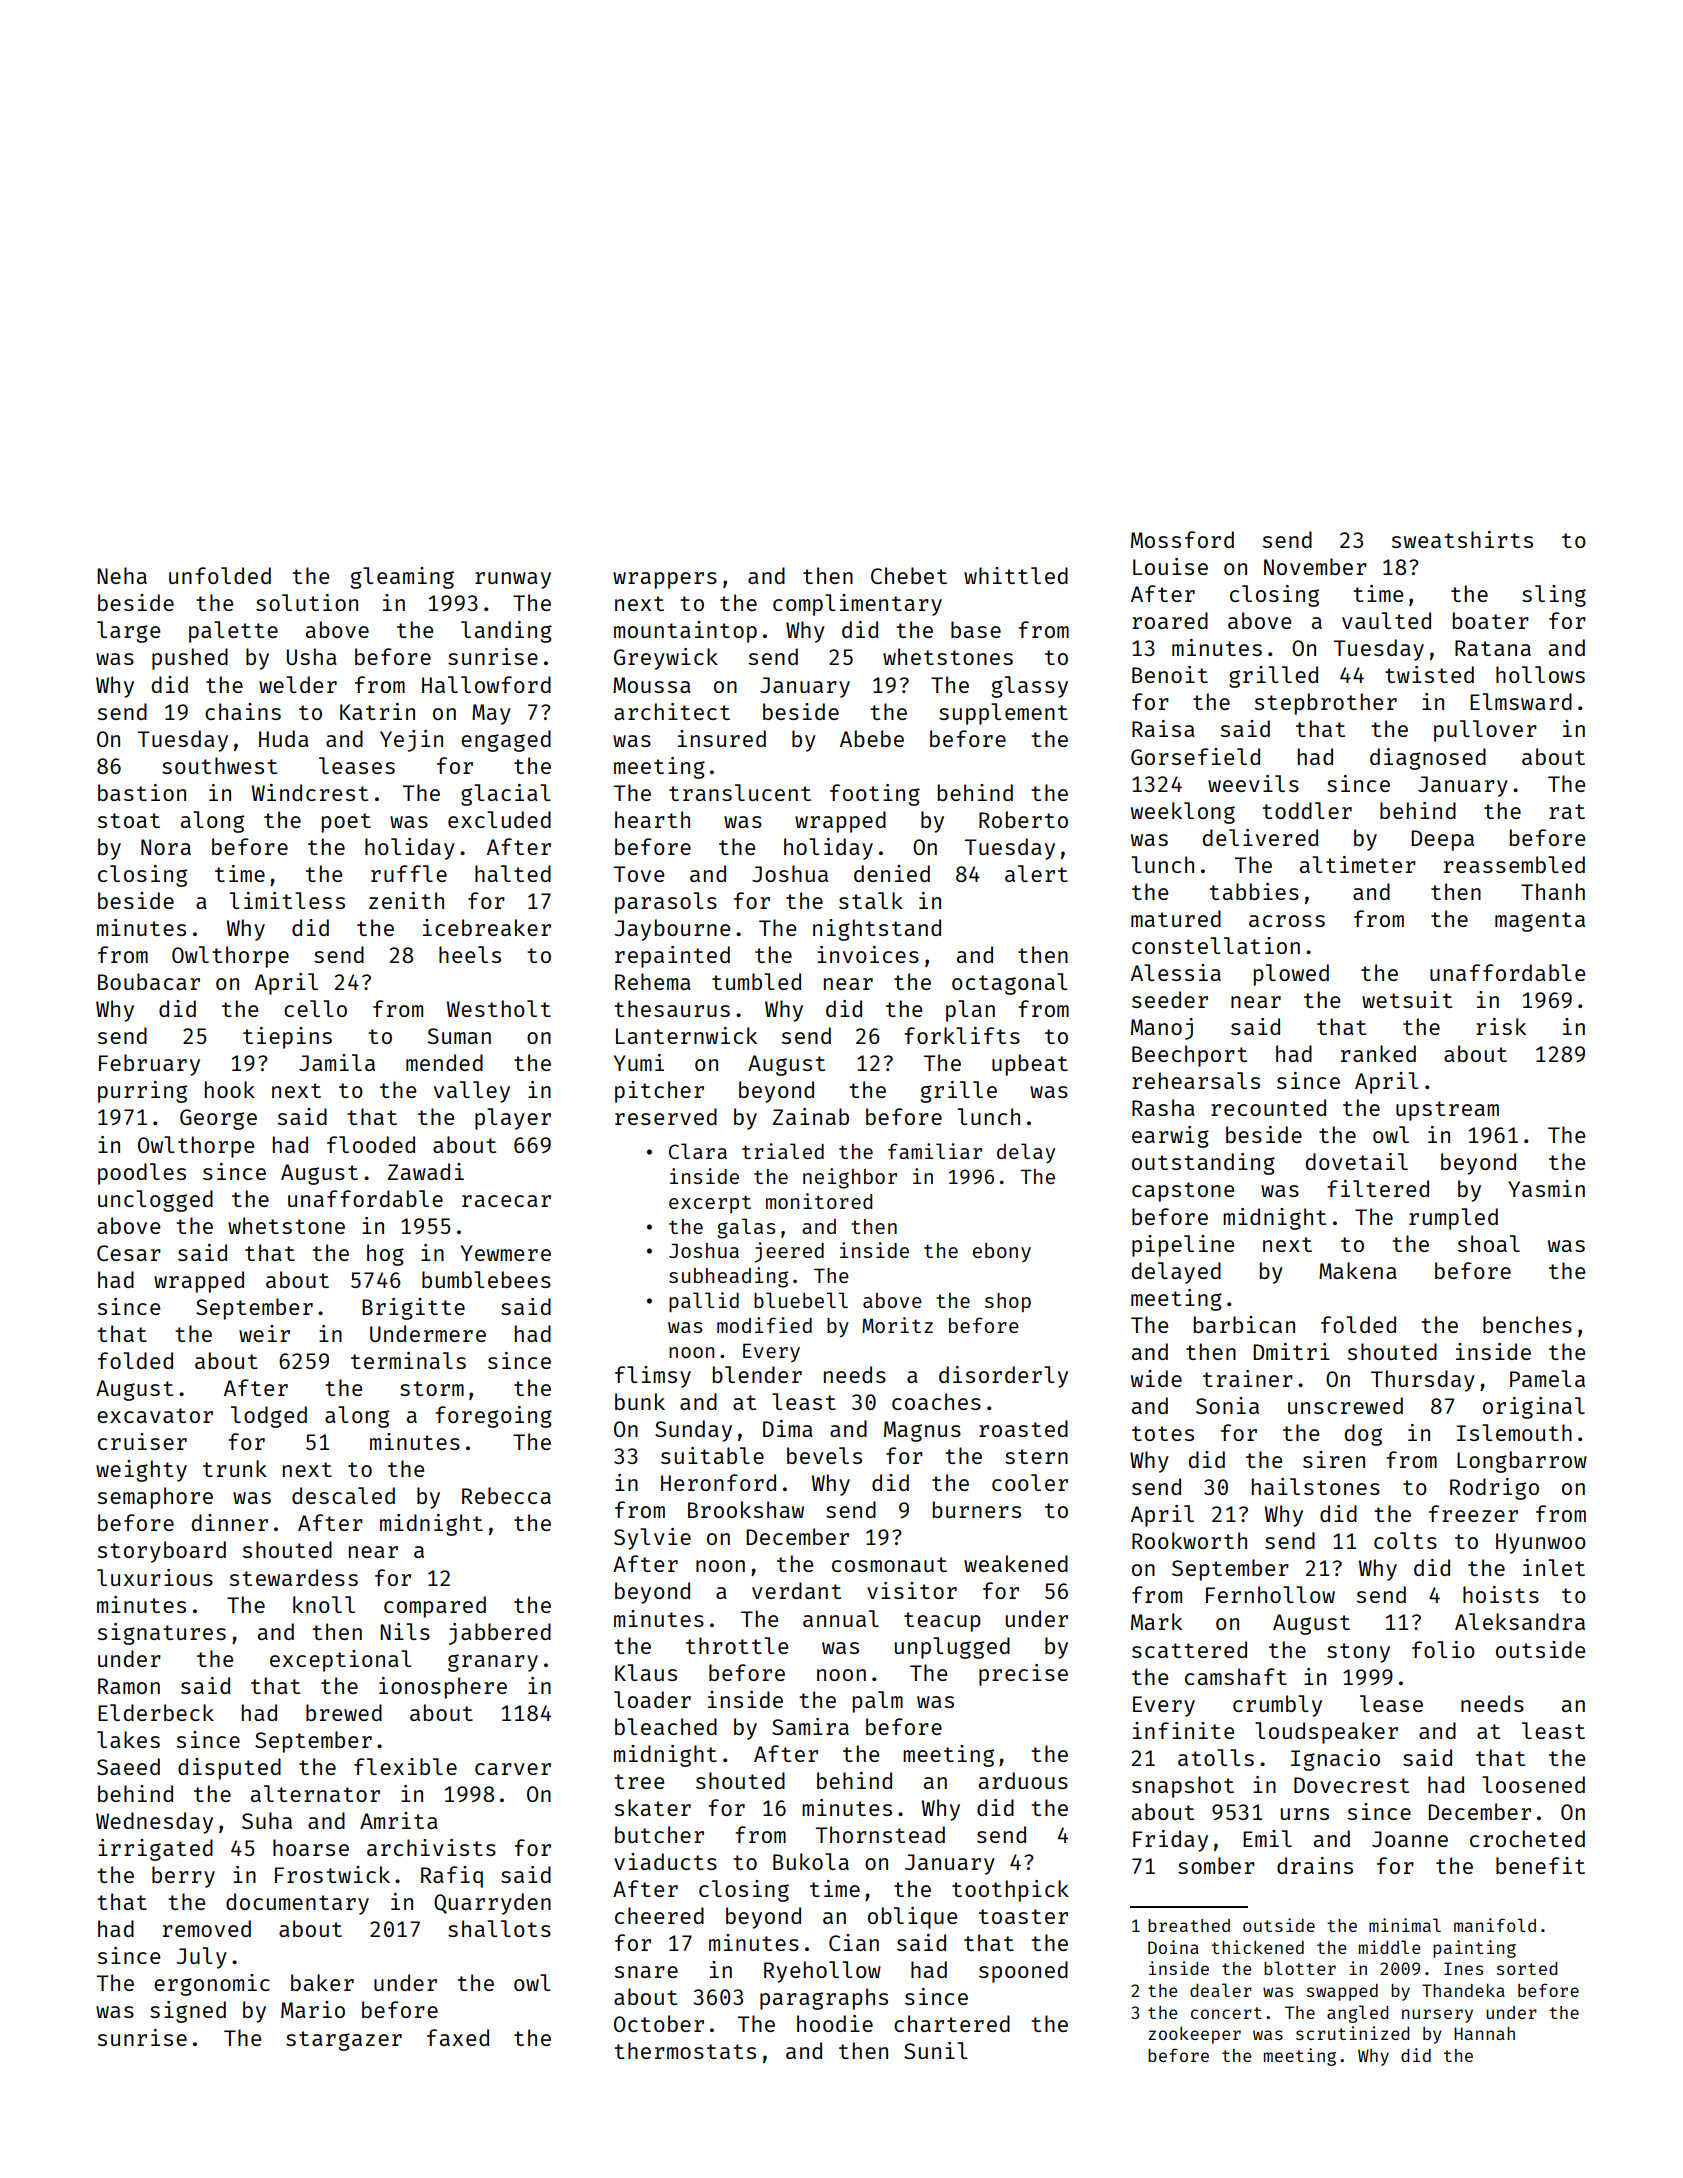 This image has height=2178, width=1683. I want to click on thermostats, so click(685, 2050).
